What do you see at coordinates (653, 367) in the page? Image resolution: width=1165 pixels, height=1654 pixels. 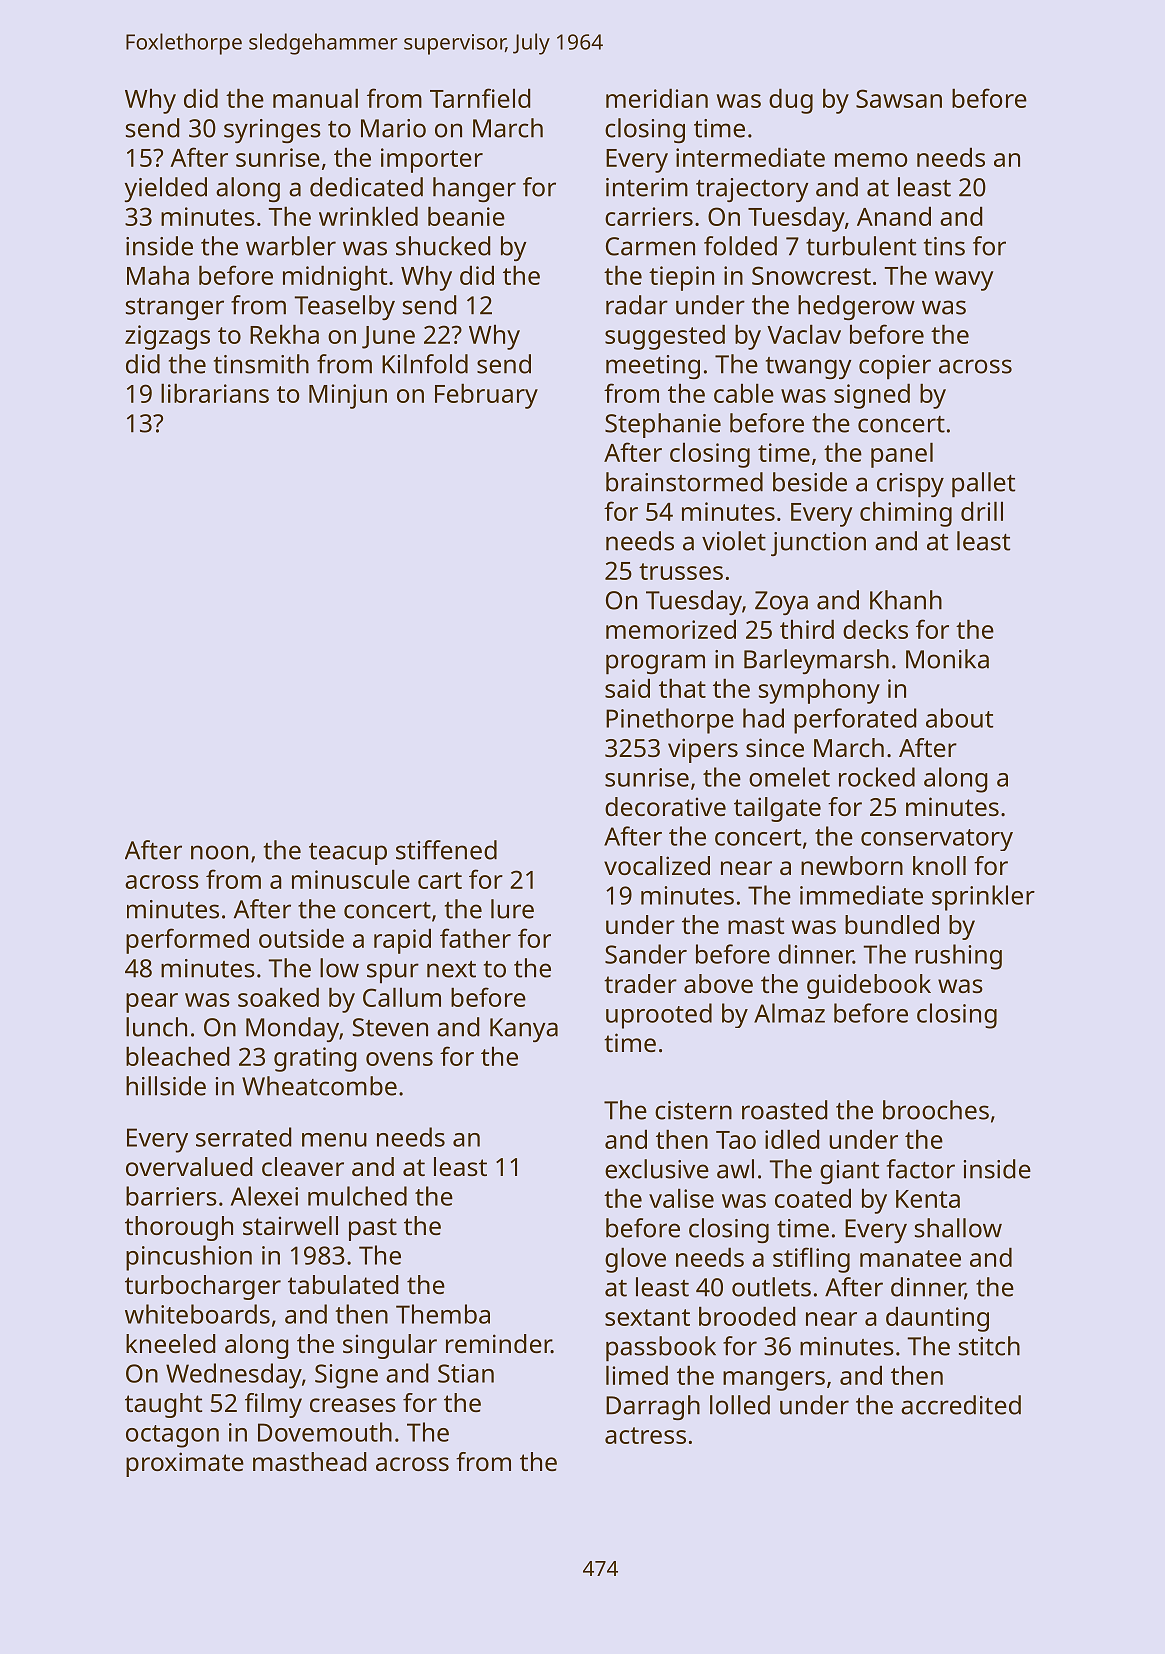 I see `meeting` at bounding box center [653, 367].
